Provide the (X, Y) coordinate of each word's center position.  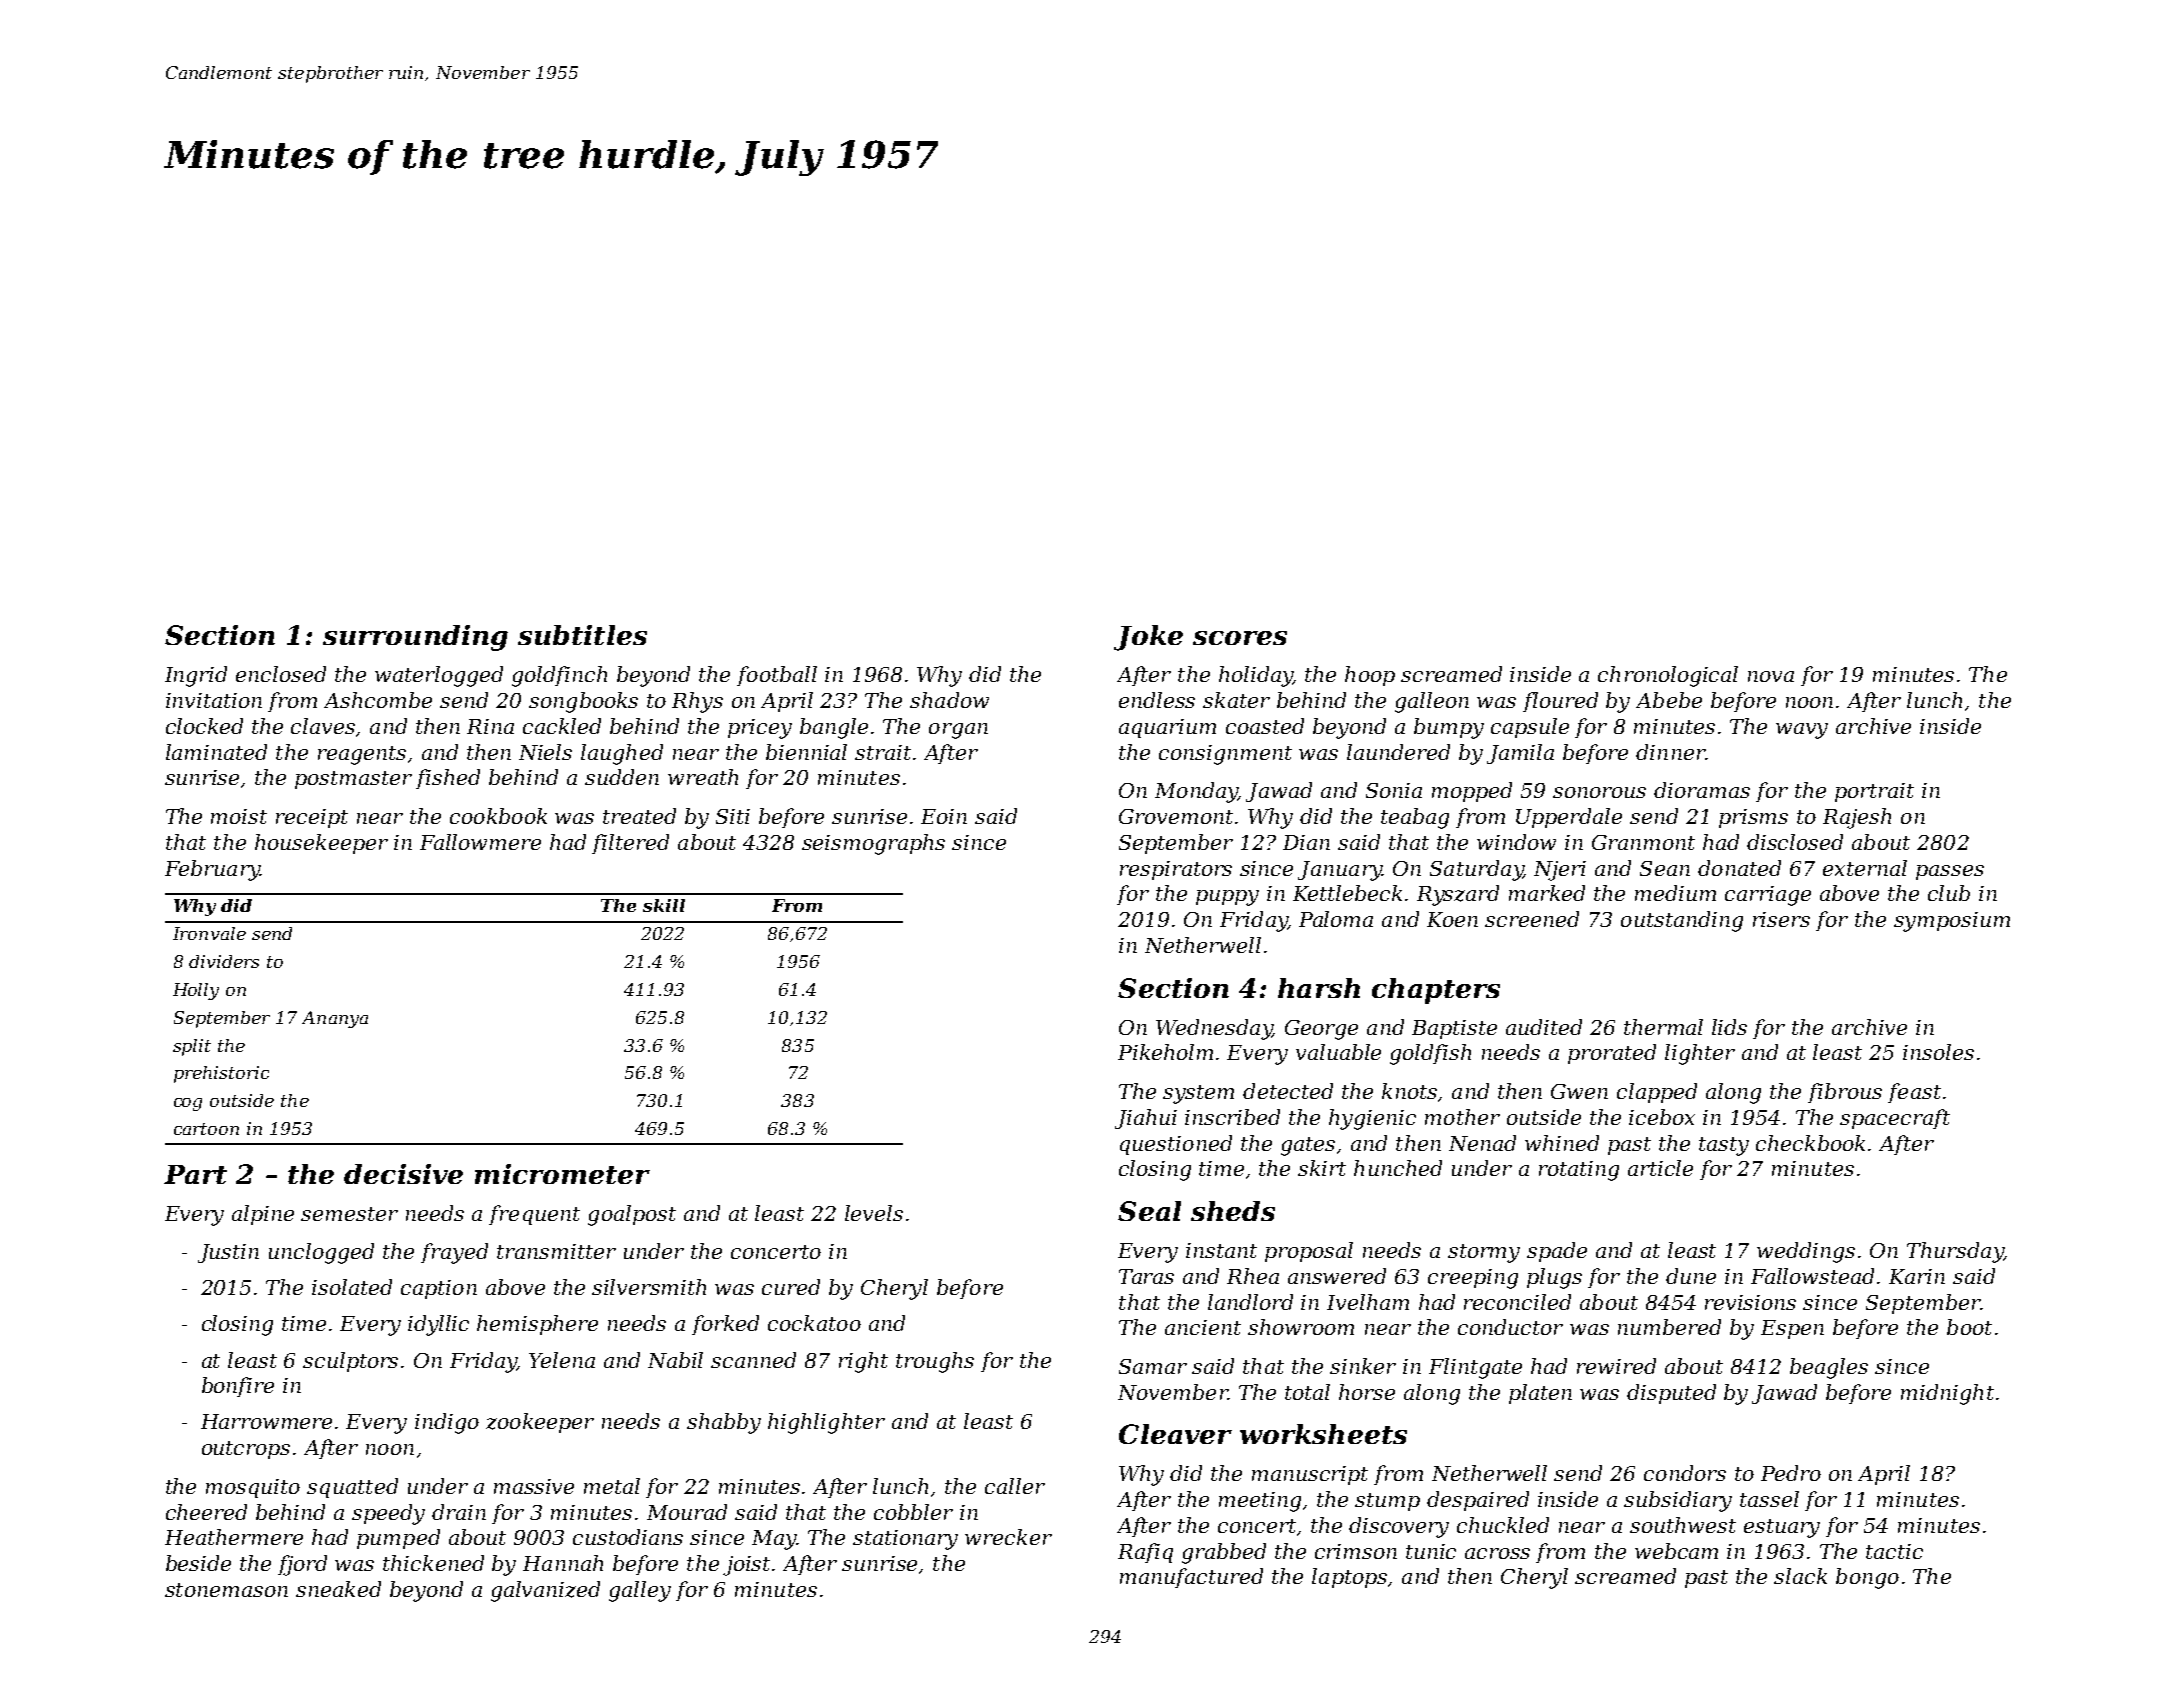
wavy (1802, 731)
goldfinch (559, 676)
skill (664, 905)
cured (791, 1287)
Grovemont (1176, 816)
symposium (1952, 922)
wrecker (1008, 1537)
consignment (1225, 755)
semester (349, 1214)
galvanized (545, 1591)
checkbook (1810, 1143)
